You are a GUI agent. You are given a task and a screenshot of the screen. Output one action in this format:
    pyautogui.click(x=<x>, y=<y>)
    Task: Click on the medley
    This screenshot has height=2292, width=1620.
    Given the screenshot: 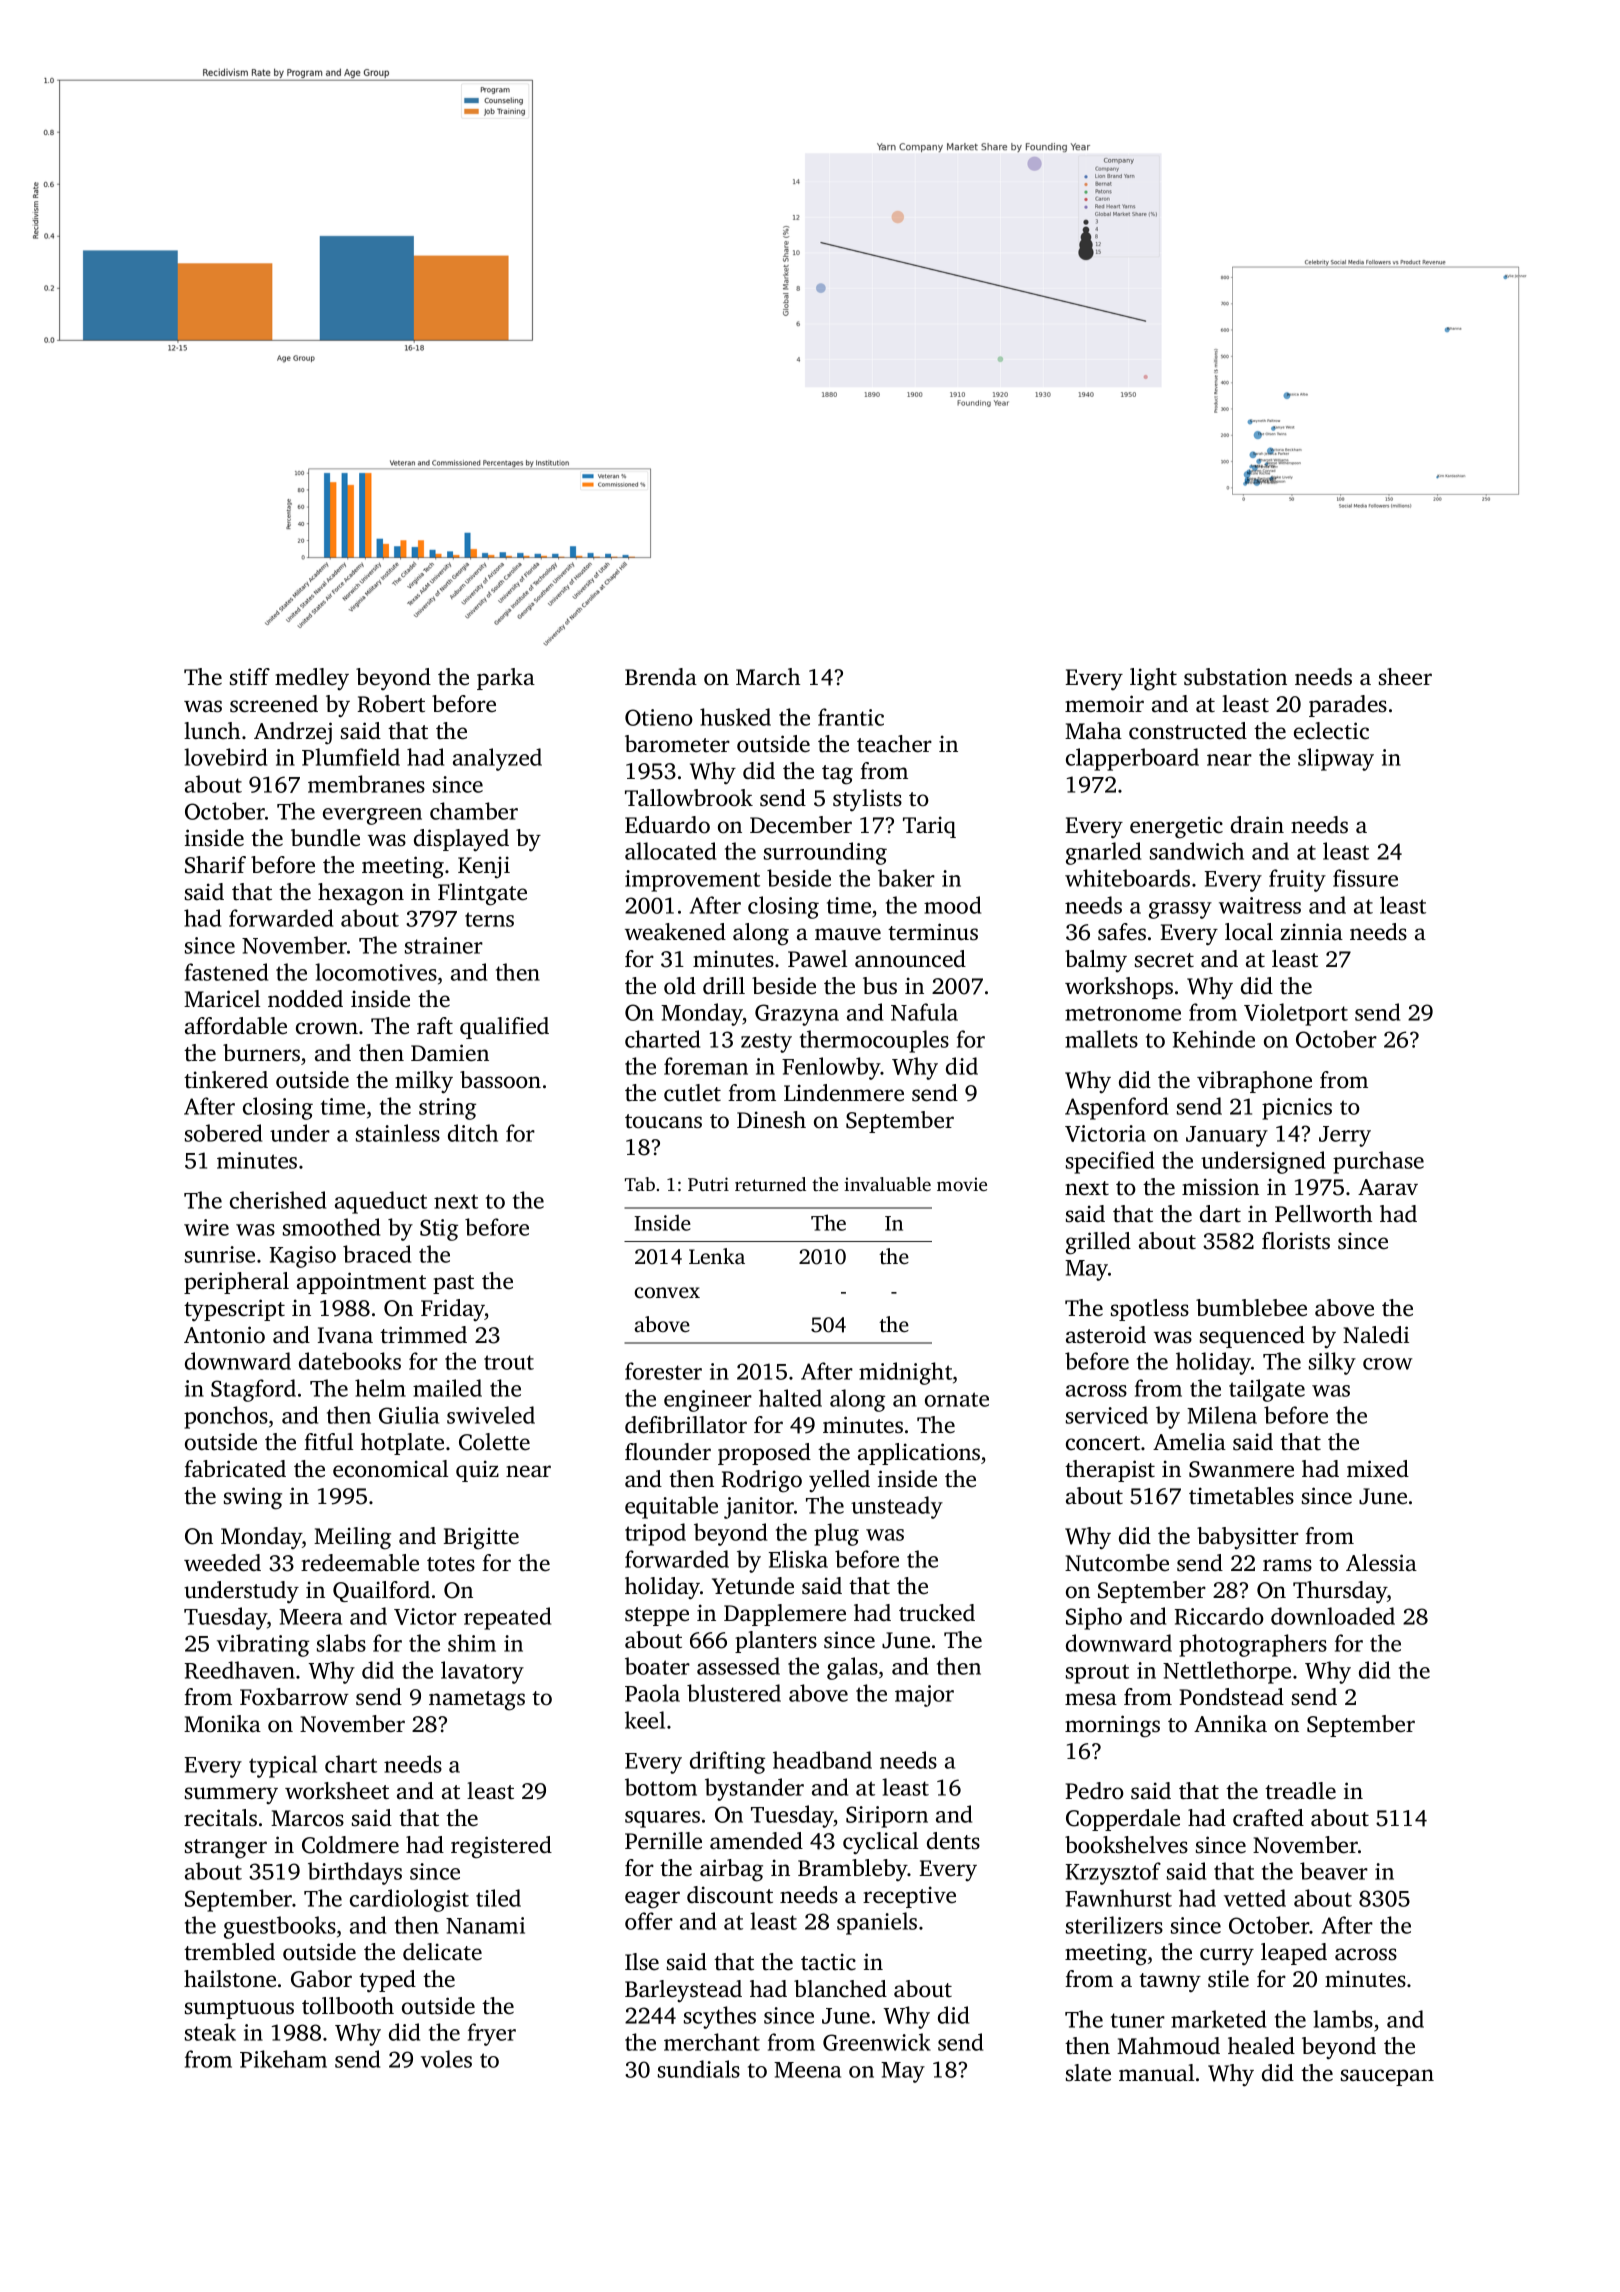 What is the action you would take?
    pyautogui.click(x=312, y=679)
